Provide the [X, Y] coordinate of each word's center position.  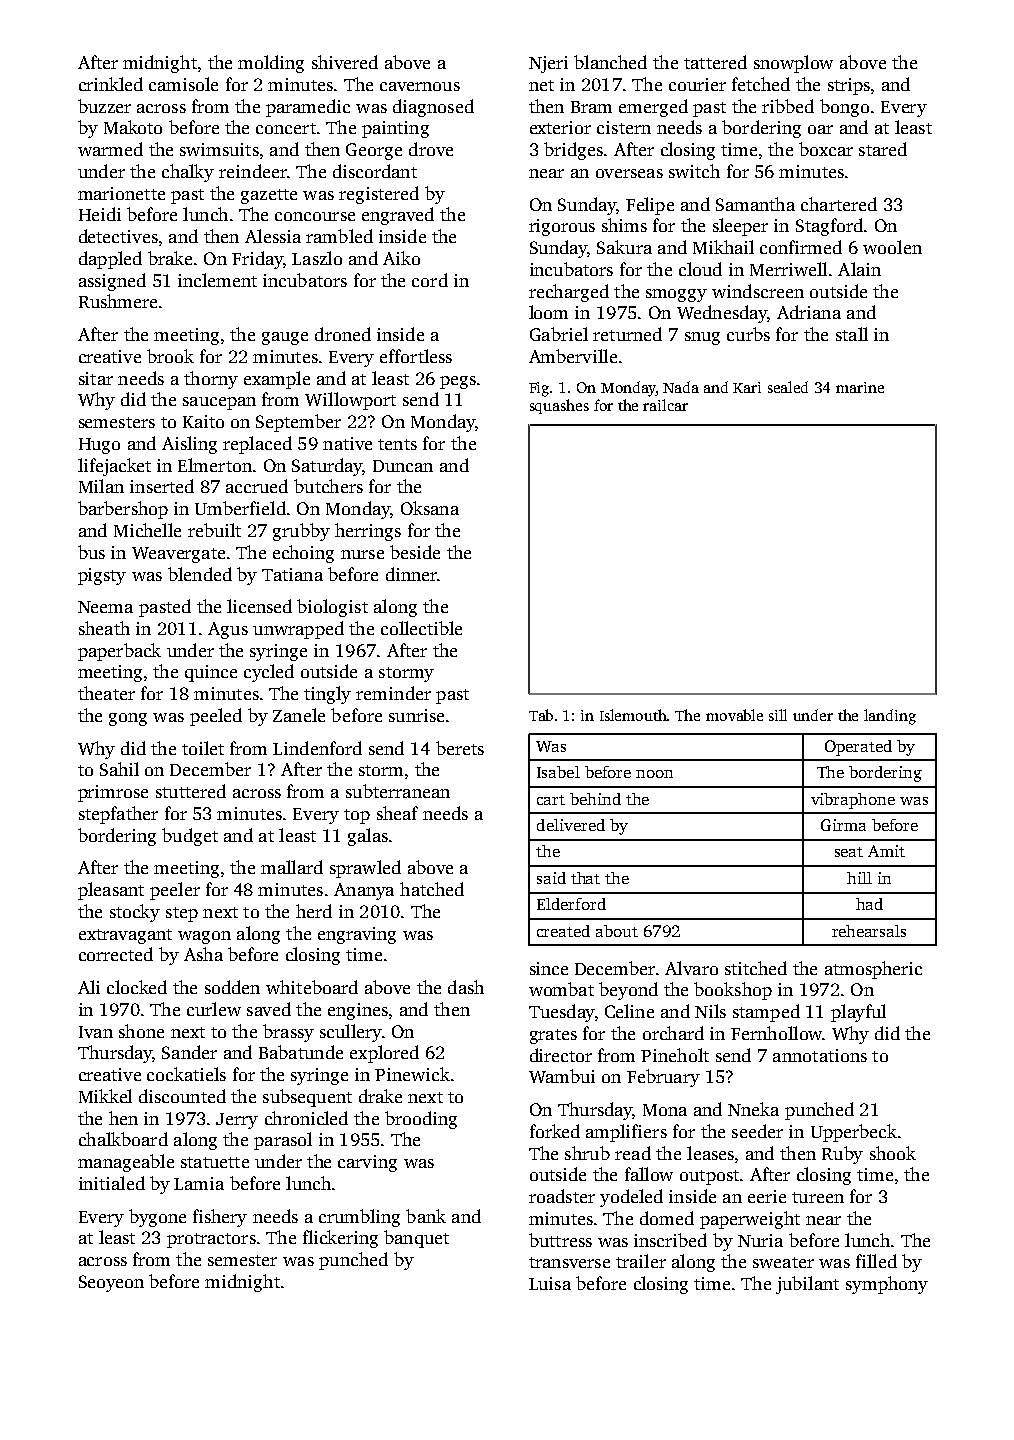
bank [426, 1216]
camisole [183, 84]
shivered [345, 62]
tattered [715, 62]
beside [415, 552]
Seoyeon [111, 1283]
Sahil [119, 769]
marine [860, 387]
